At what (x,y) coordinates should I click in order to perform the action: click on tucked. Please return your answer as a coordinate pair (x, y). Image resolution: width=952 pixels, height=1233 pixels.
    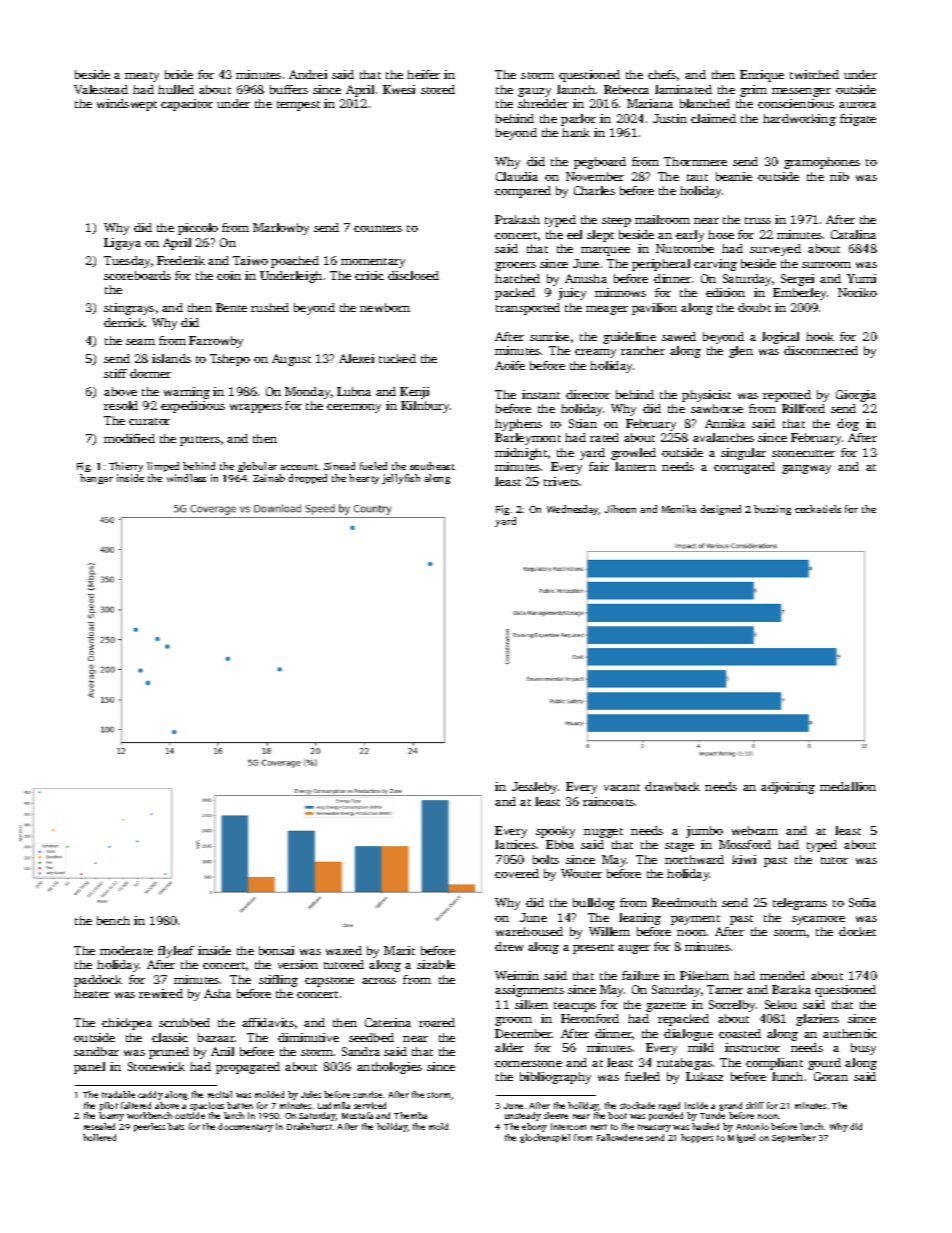
    Looking at the image, I should click on (397, 358).
